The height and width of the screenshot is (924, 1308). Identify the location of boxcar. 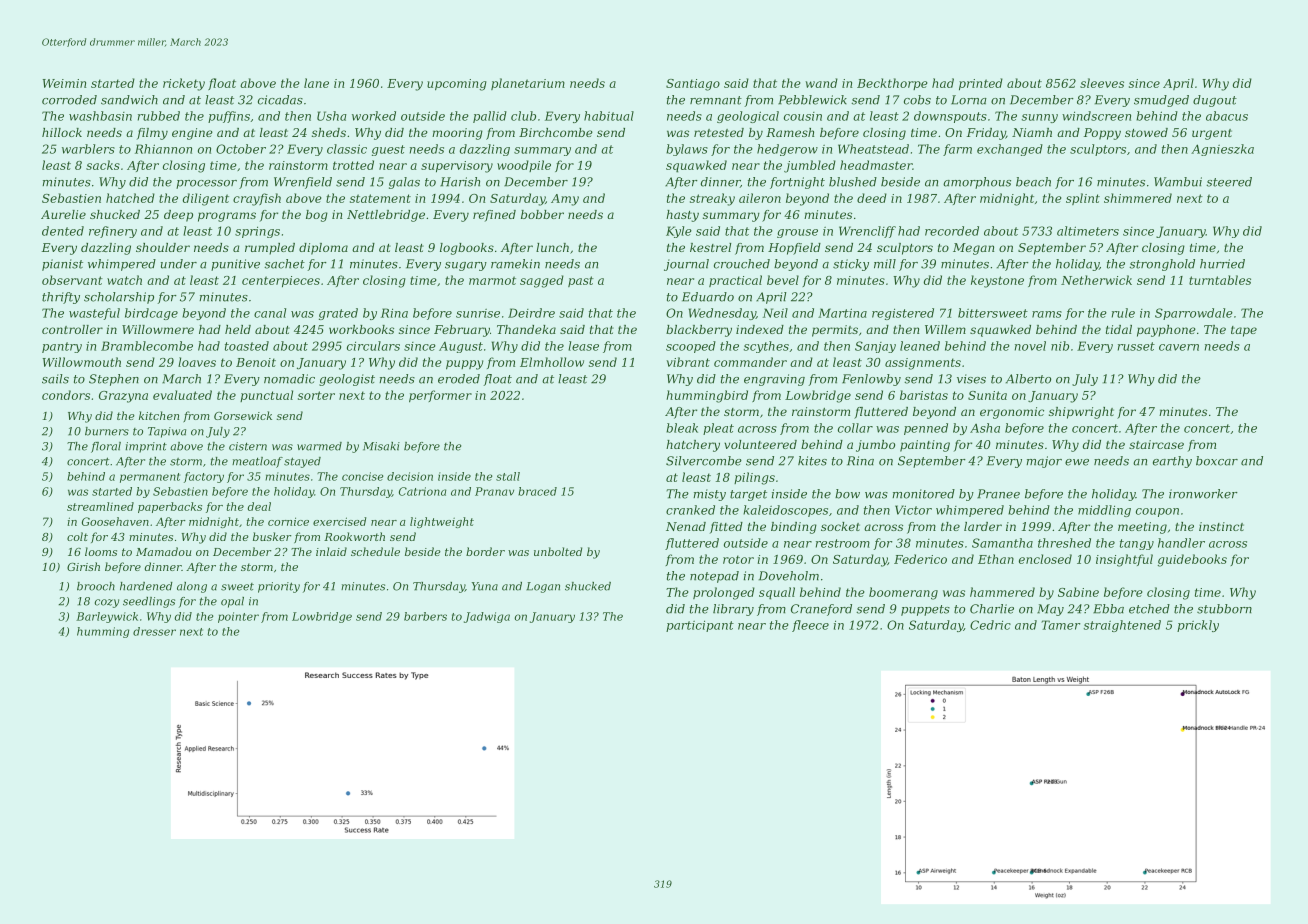
(1217, 461).
